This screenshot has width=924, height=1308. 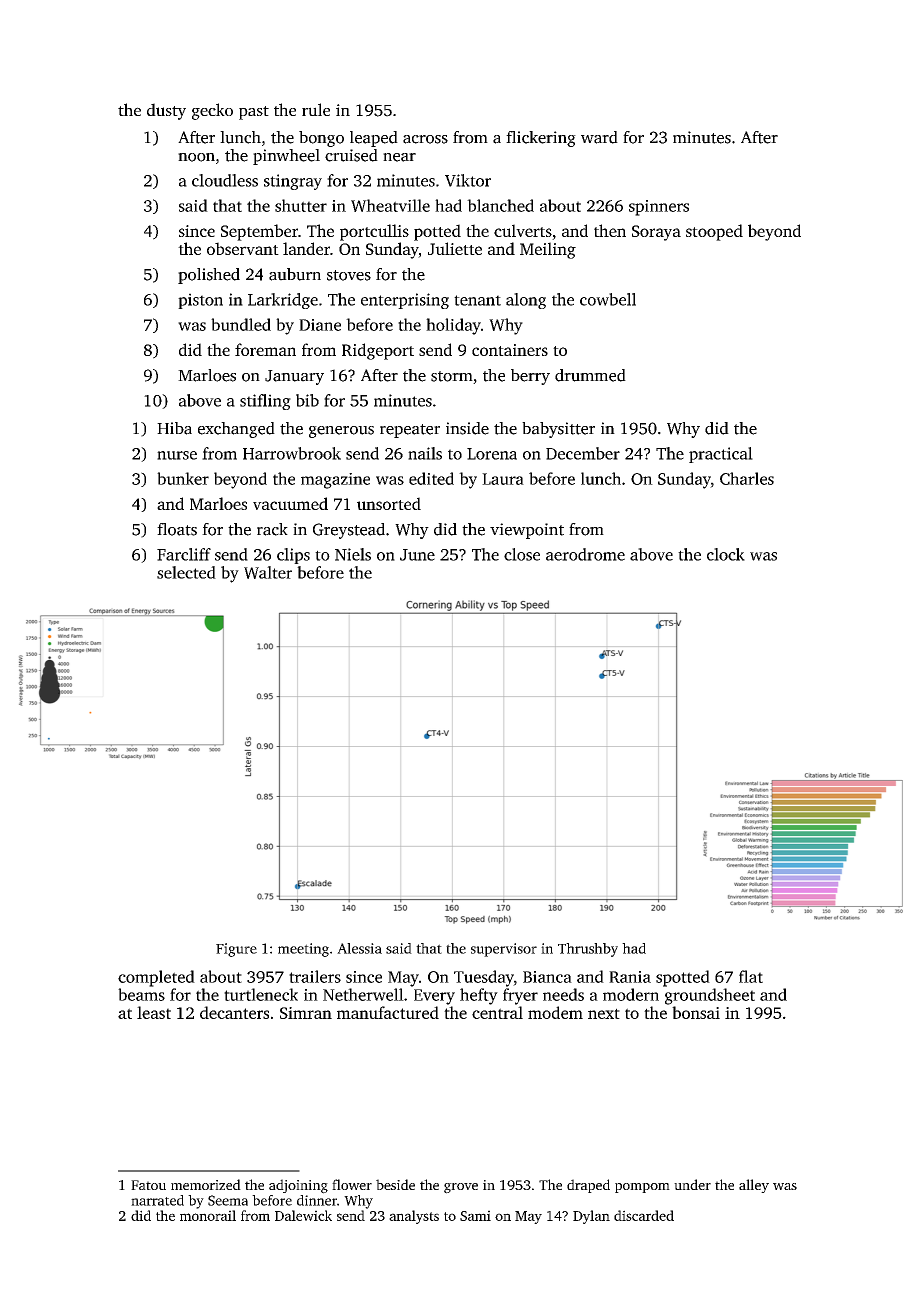 What do you see at coordinates (726, 554) in the screenshot?
I see `clock` at bounding box center [726, 554].
